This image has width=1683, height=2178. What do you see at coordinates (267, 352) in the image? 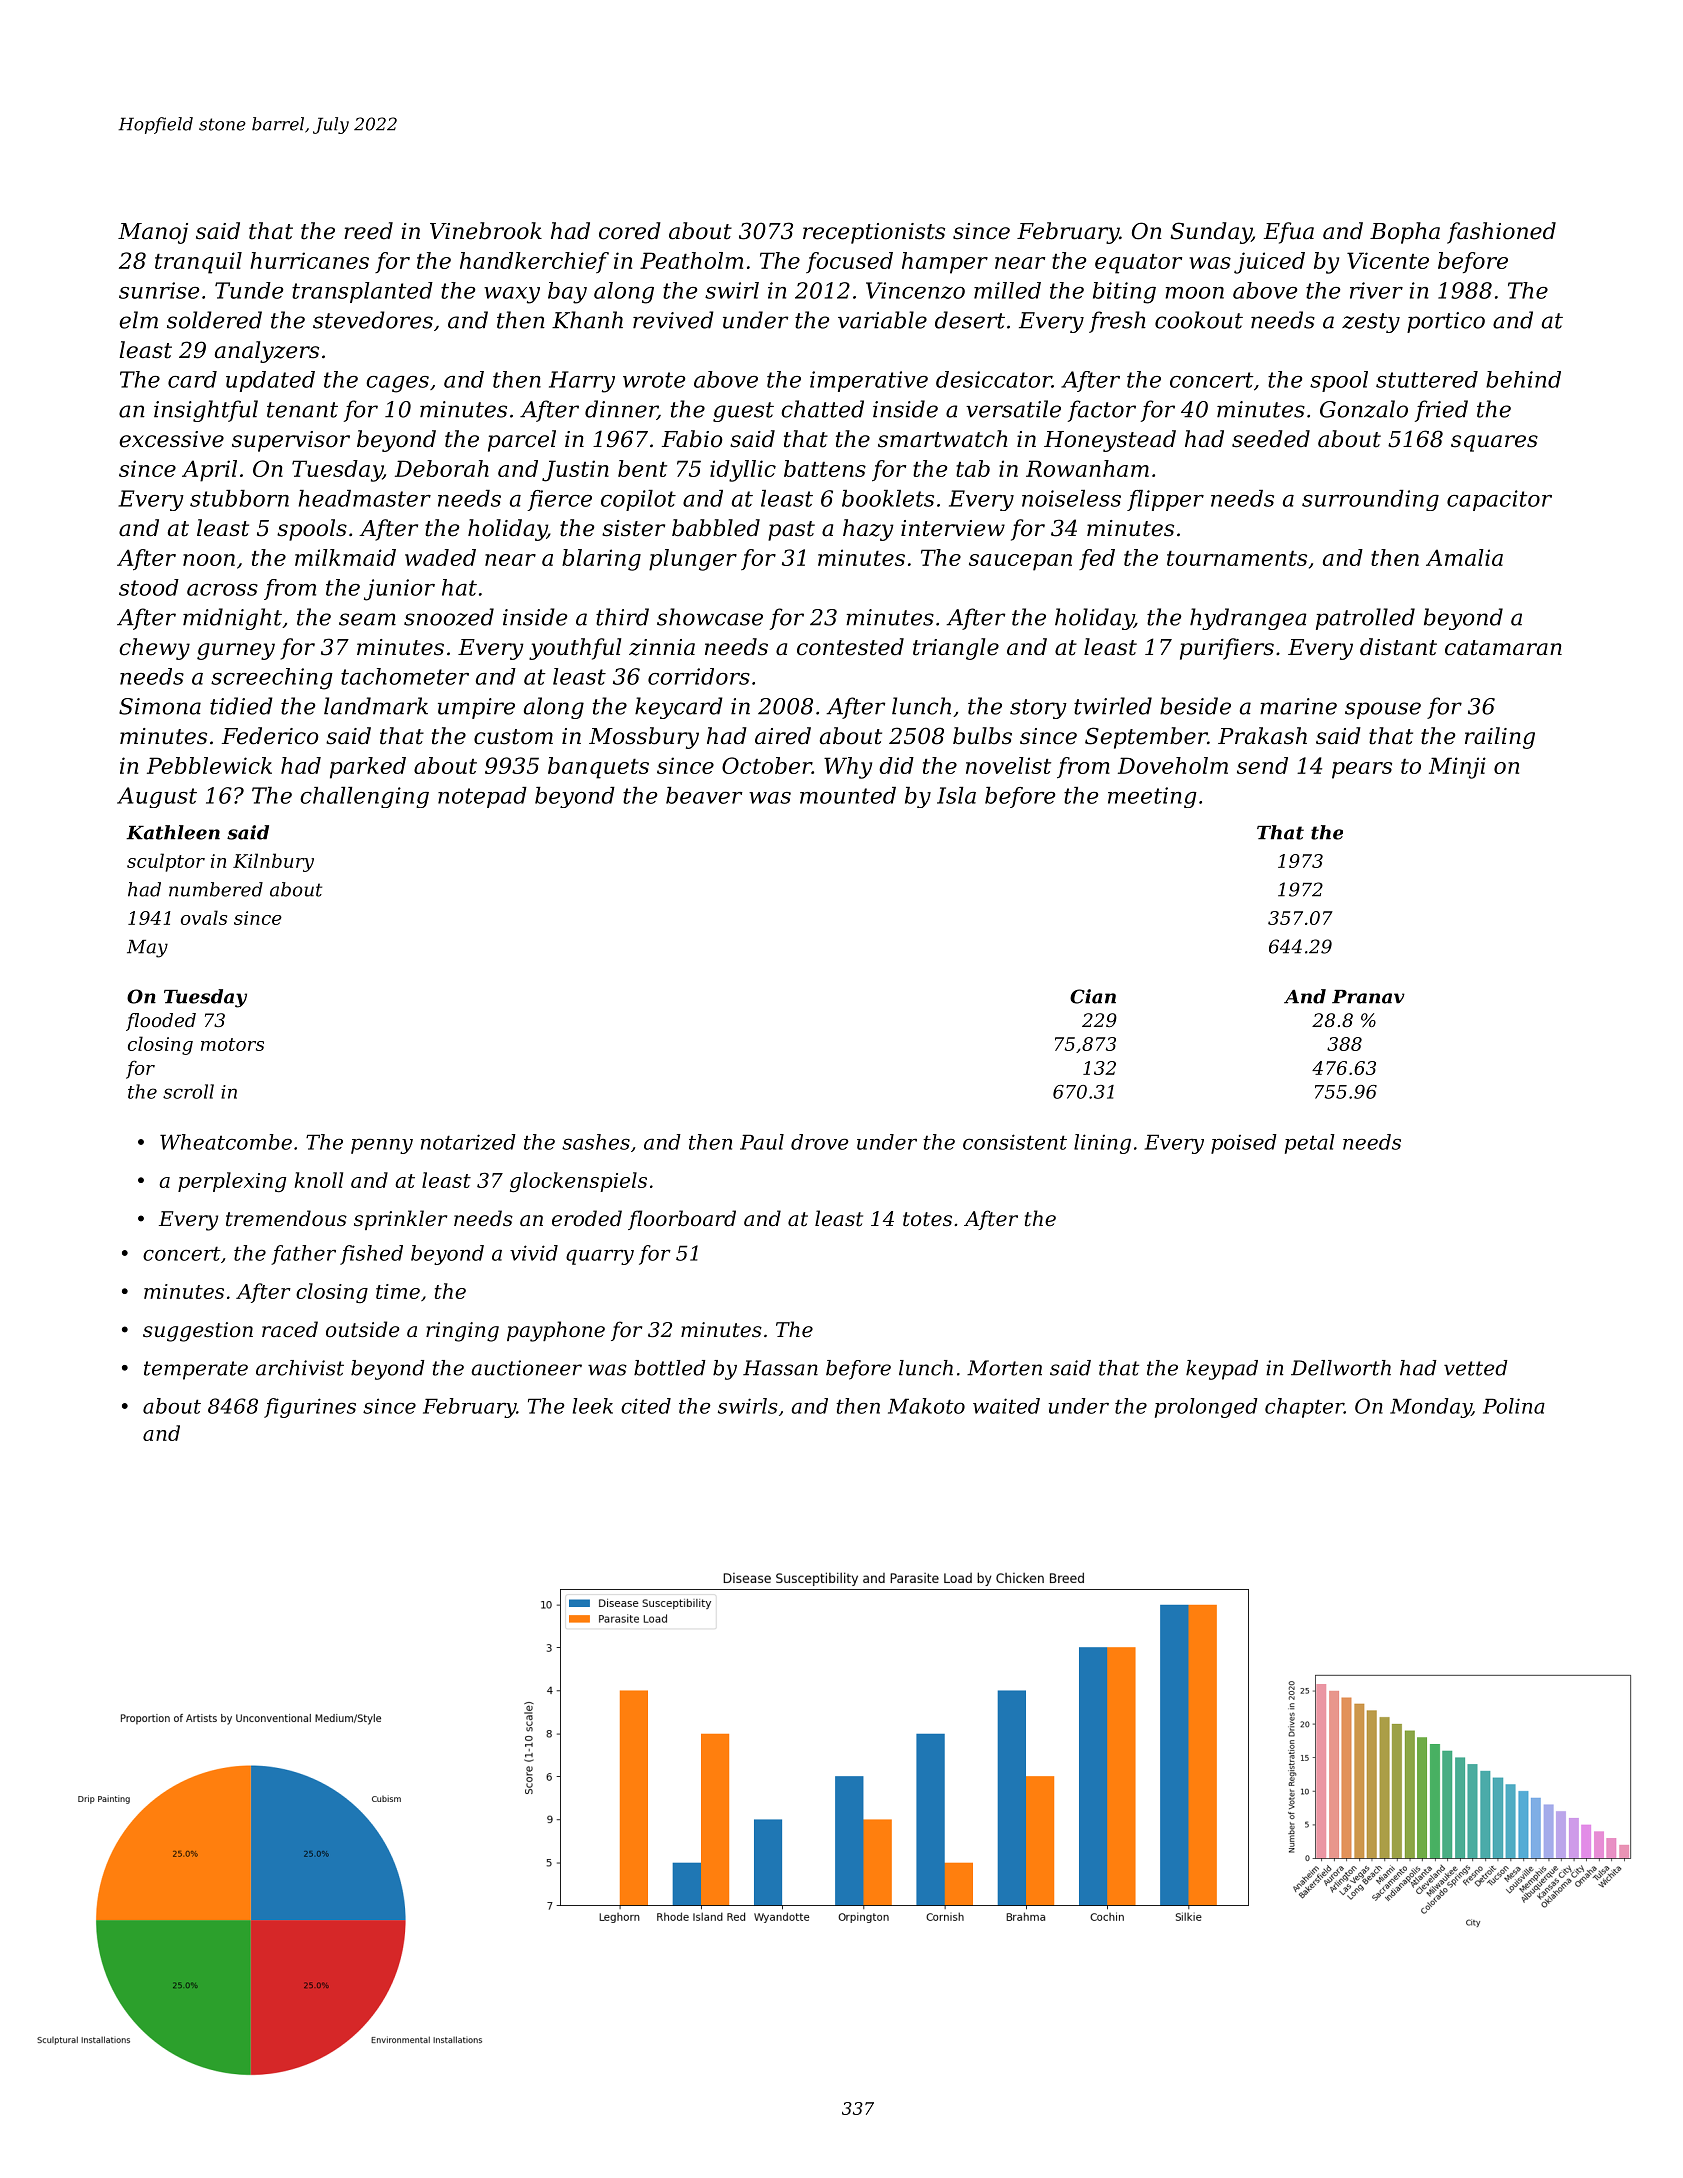
I see `analyzers` at bounding box center [267, 352].
